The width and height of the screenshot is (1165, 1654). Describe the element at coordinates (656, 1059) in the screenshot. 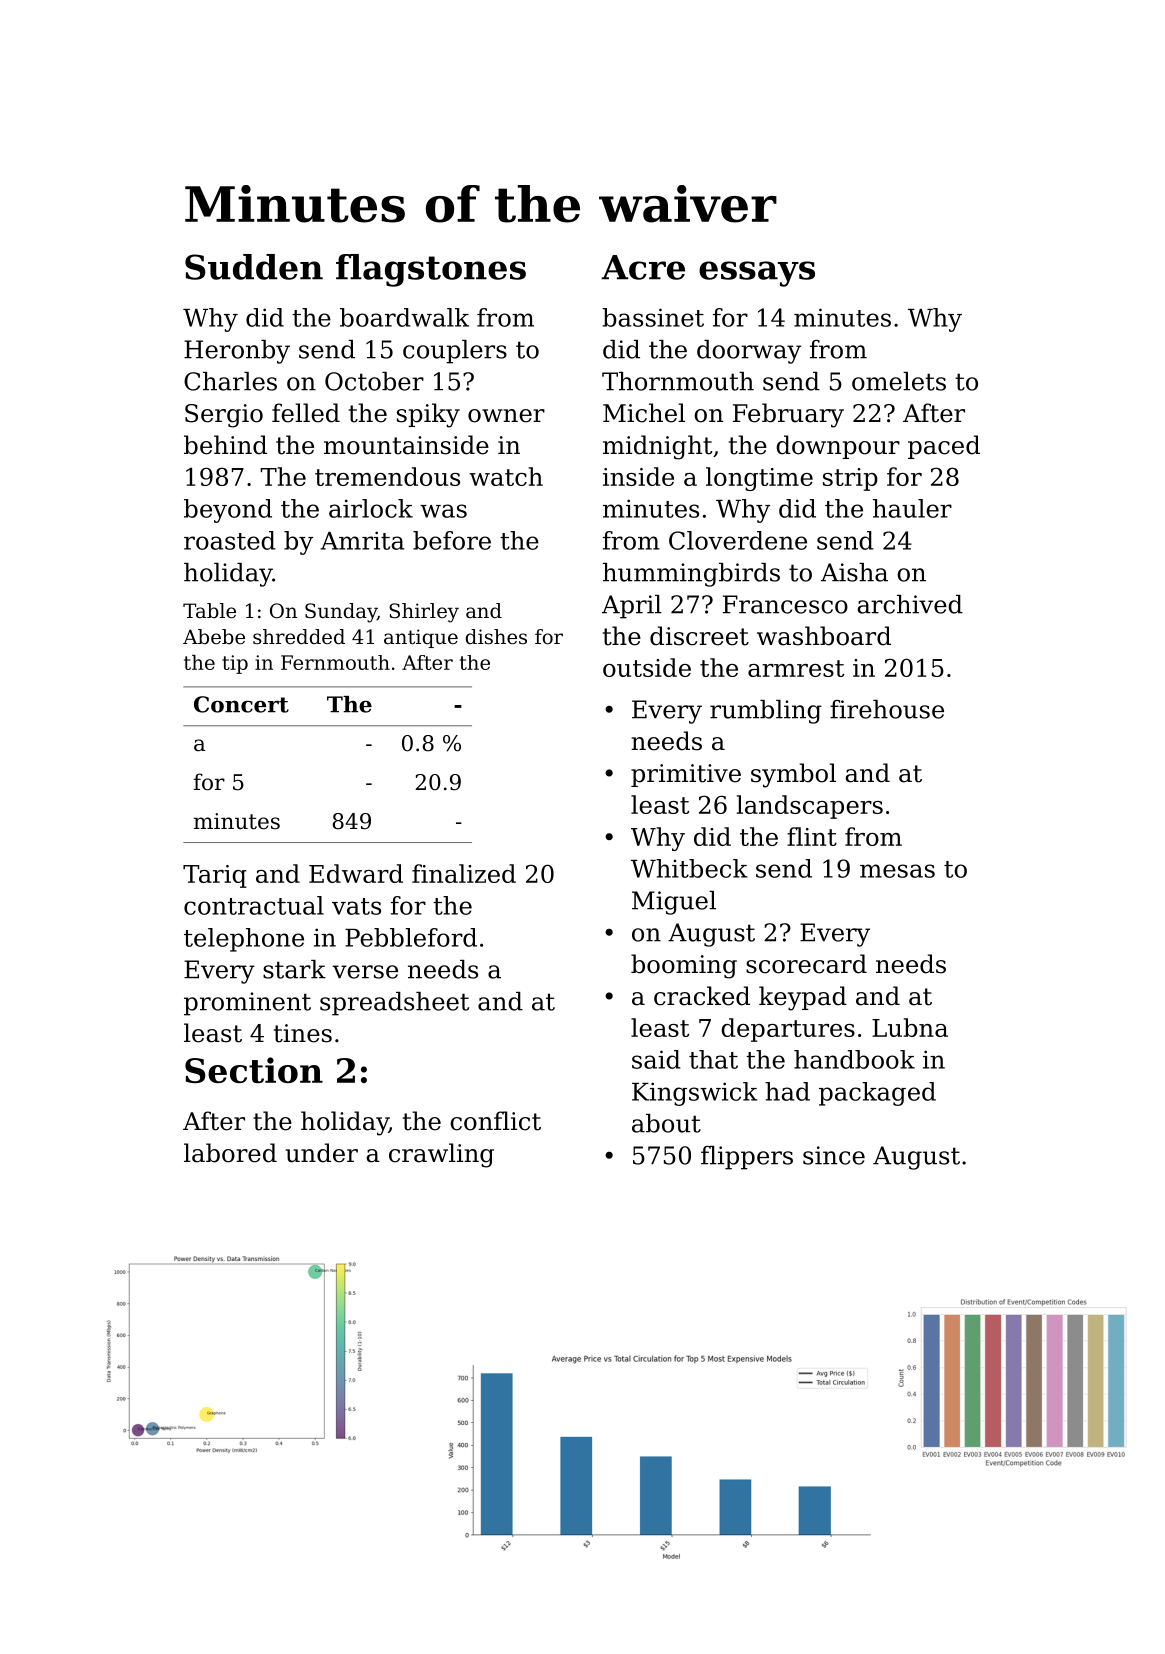

I see `said` at that location.
